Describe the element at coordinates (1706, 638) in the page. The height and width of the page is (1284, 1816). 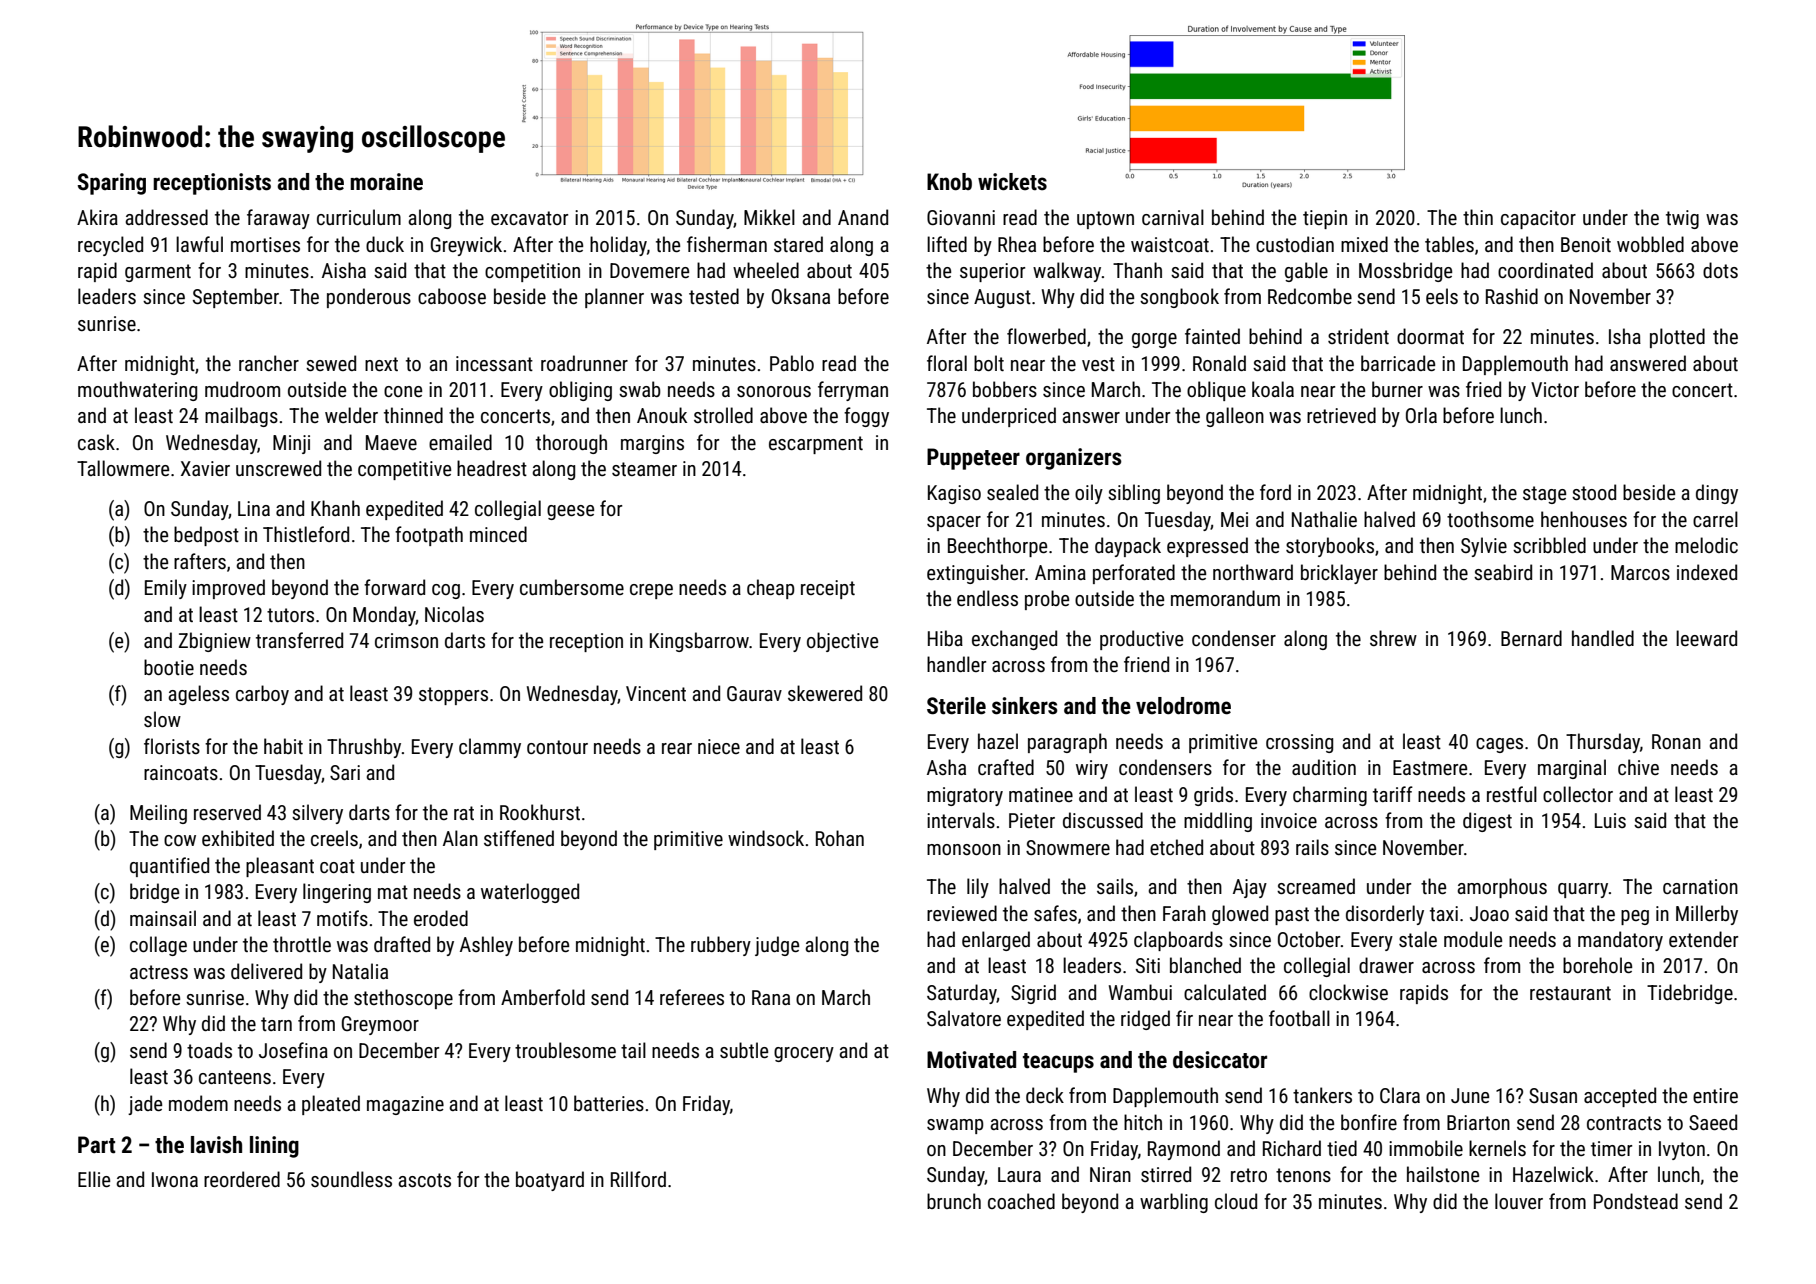
I see `leeward` at that location.
